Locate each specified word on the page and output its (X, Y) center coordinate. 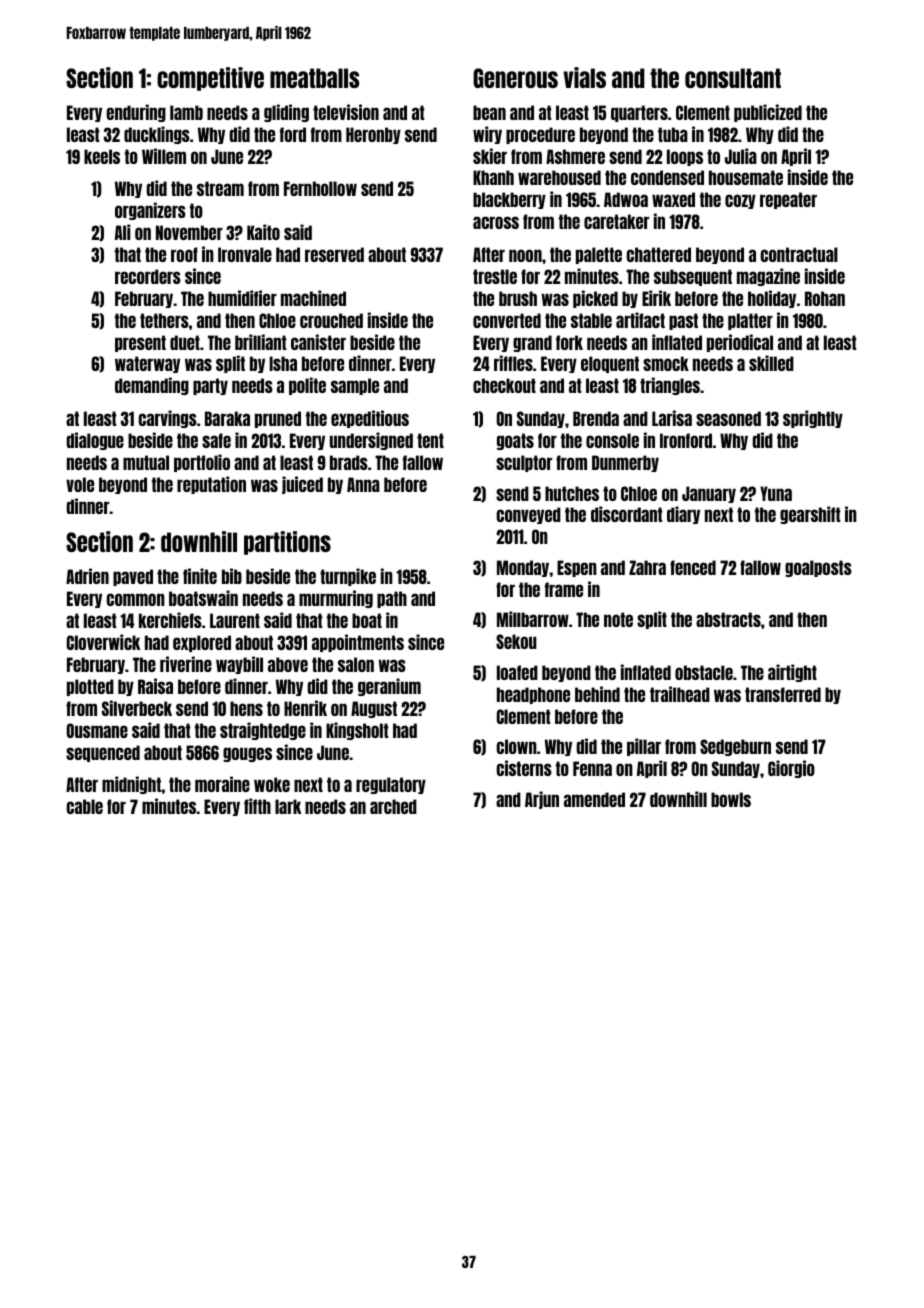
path (392, 599)
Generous (515, 78)
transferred (783, 694)
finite (200, 576)
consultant (733, 78)
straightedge (263, 731)
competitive (210, 79)
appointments (358, 643)
